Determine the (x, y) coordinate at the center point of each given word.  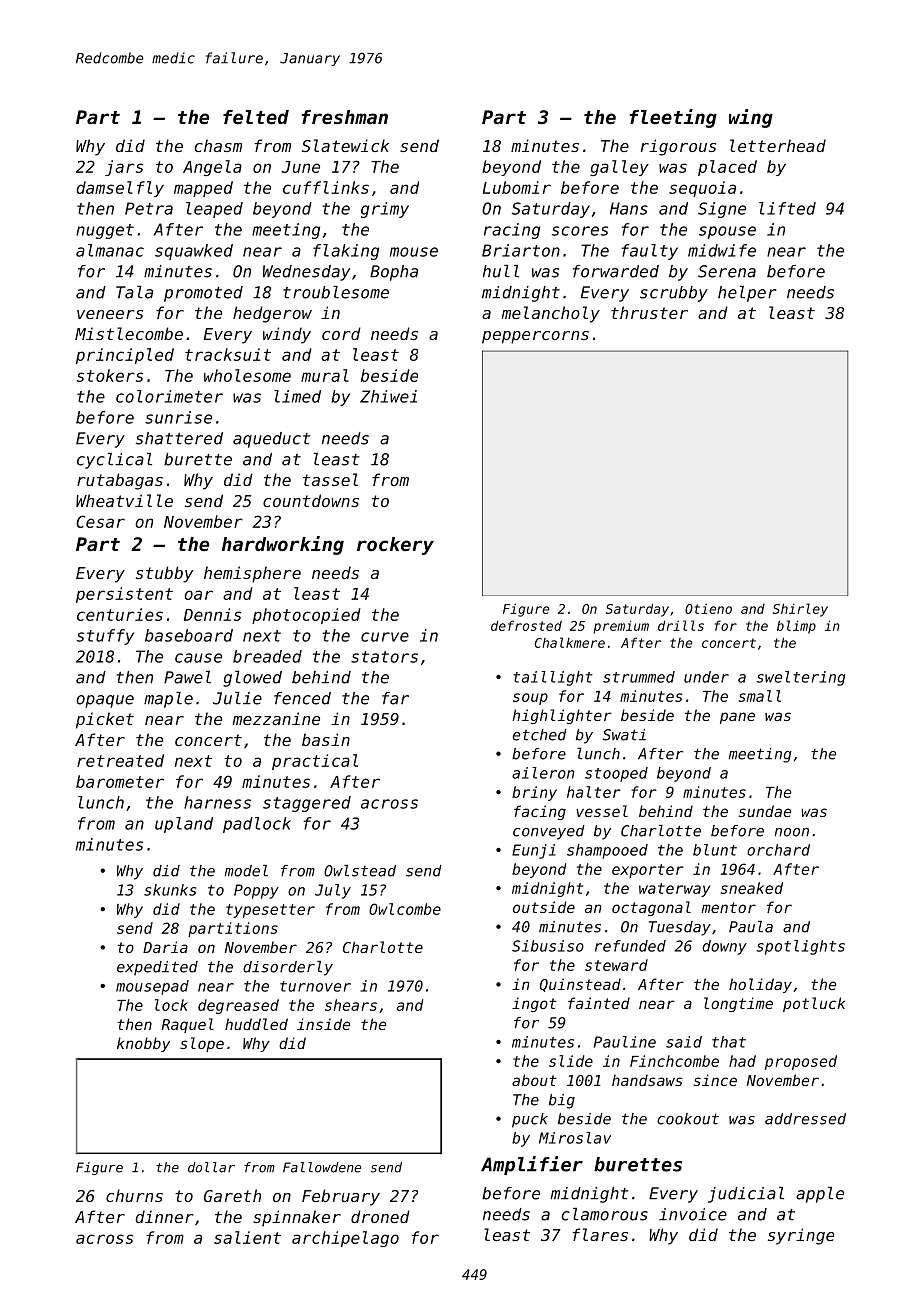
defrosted (526, 625)
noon (792, 832)
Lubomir (517, 187)
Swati (624, 735)
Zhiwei (388, 396)
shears (351, 1005)
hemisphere (252, 574)
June (300, 167)
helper (747, 294)
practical (315, 762)
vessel (602, 811)
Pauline (625, 1042)
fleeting (673, 118)
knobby (143, 1044)
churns (134, 1195)
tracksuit (228, 354)
